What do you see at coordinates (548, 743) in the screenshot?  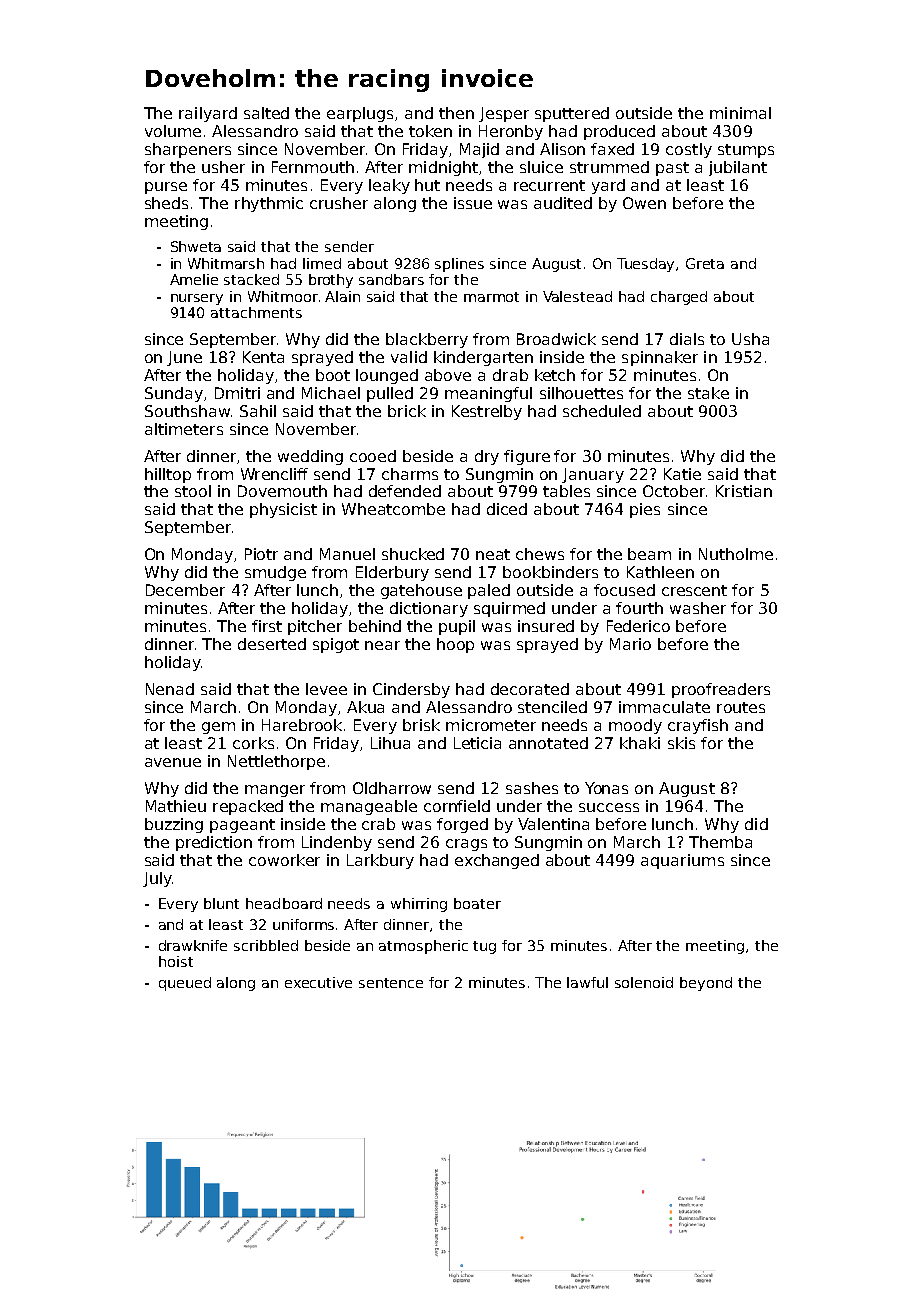 I see `annotated` at bounding box center [548, 743].
